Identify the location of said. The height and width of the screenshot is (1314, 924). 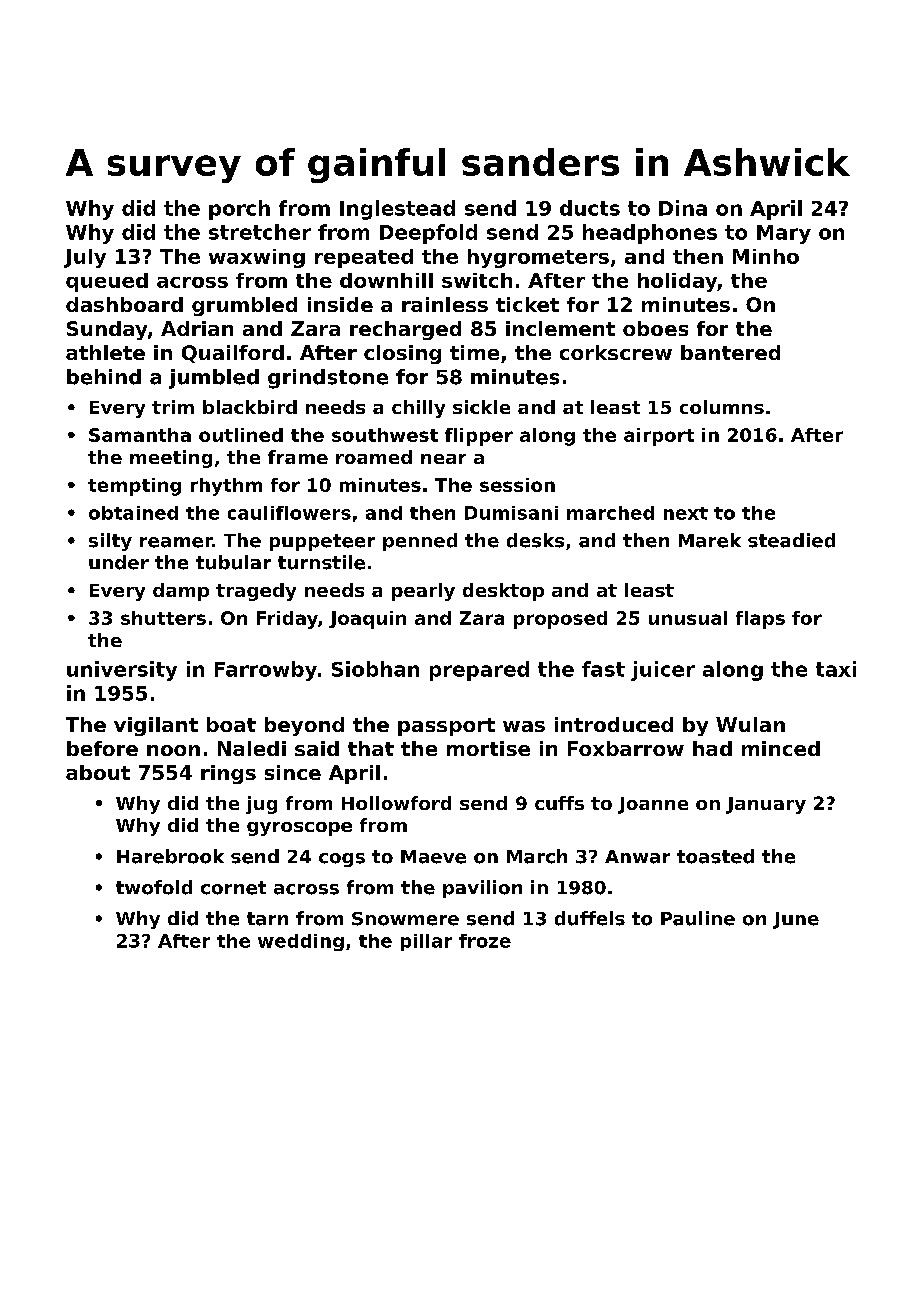
(317, 748).
